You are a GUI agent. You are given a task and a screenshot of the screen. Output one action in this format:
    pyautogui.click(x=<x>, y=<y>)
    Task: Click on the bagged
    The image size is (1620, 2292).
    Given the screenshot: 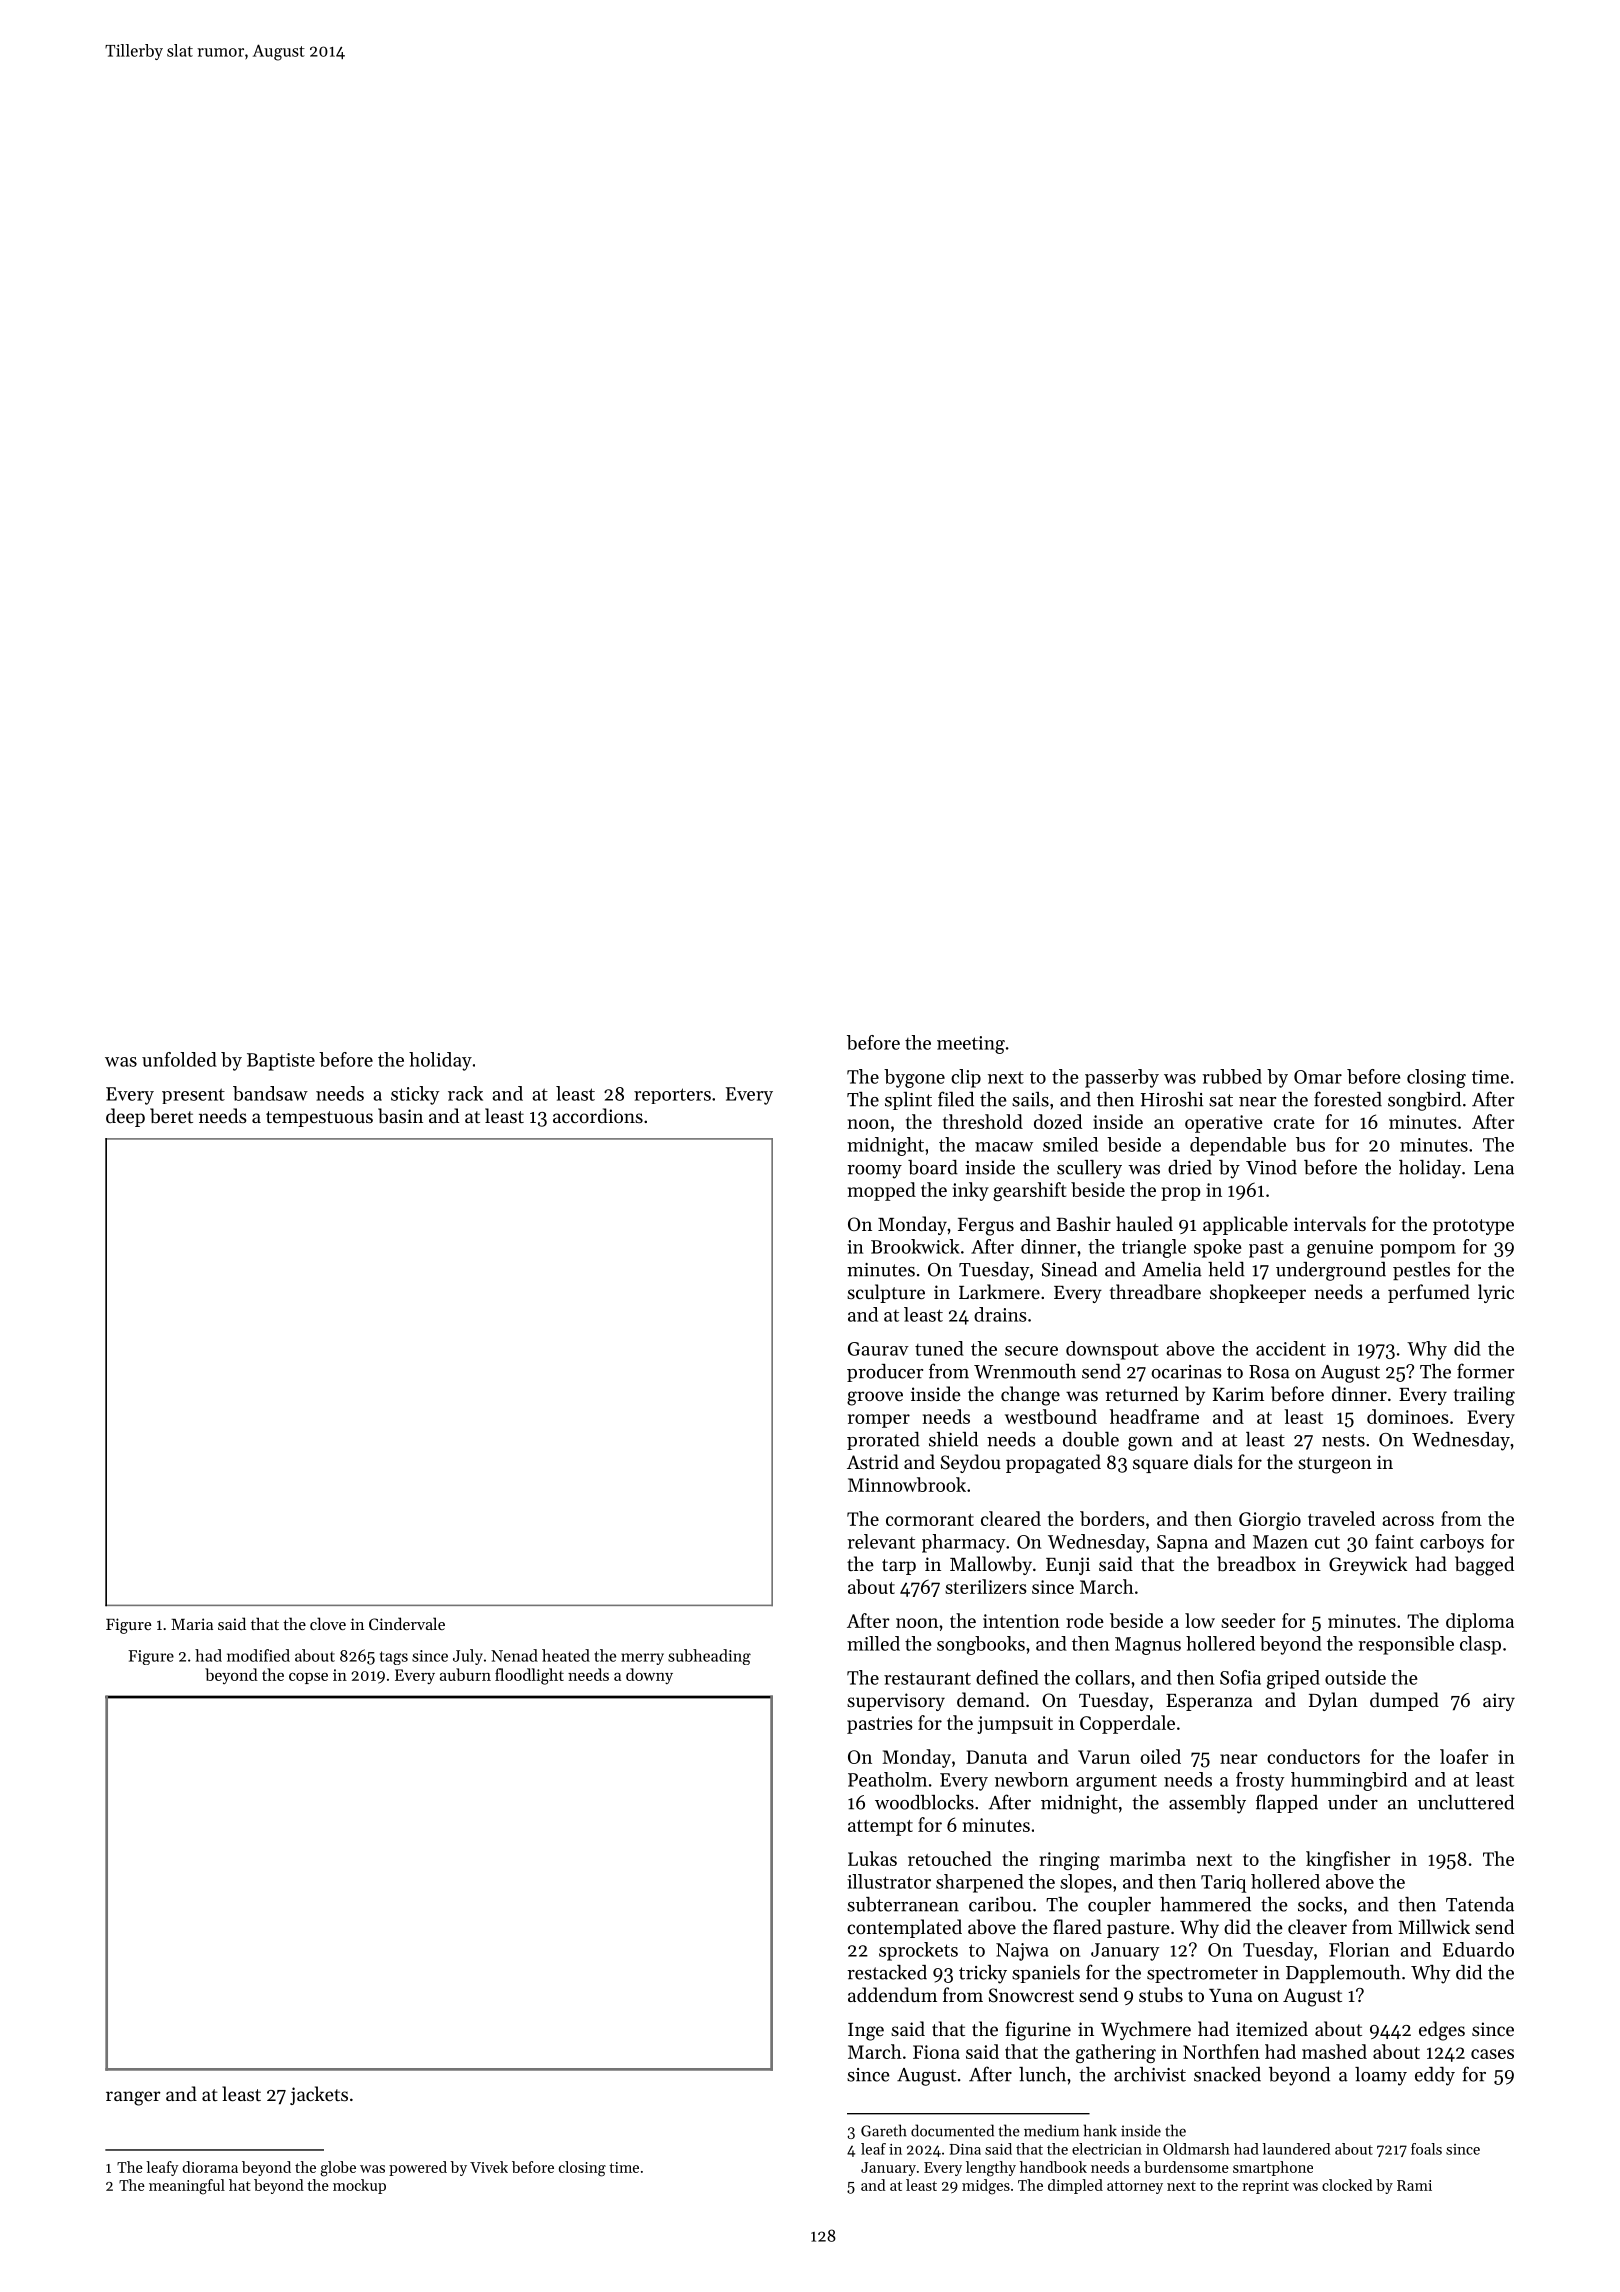 What is the action you would take?
    pyautogui.click(x=1484, y=1566)
